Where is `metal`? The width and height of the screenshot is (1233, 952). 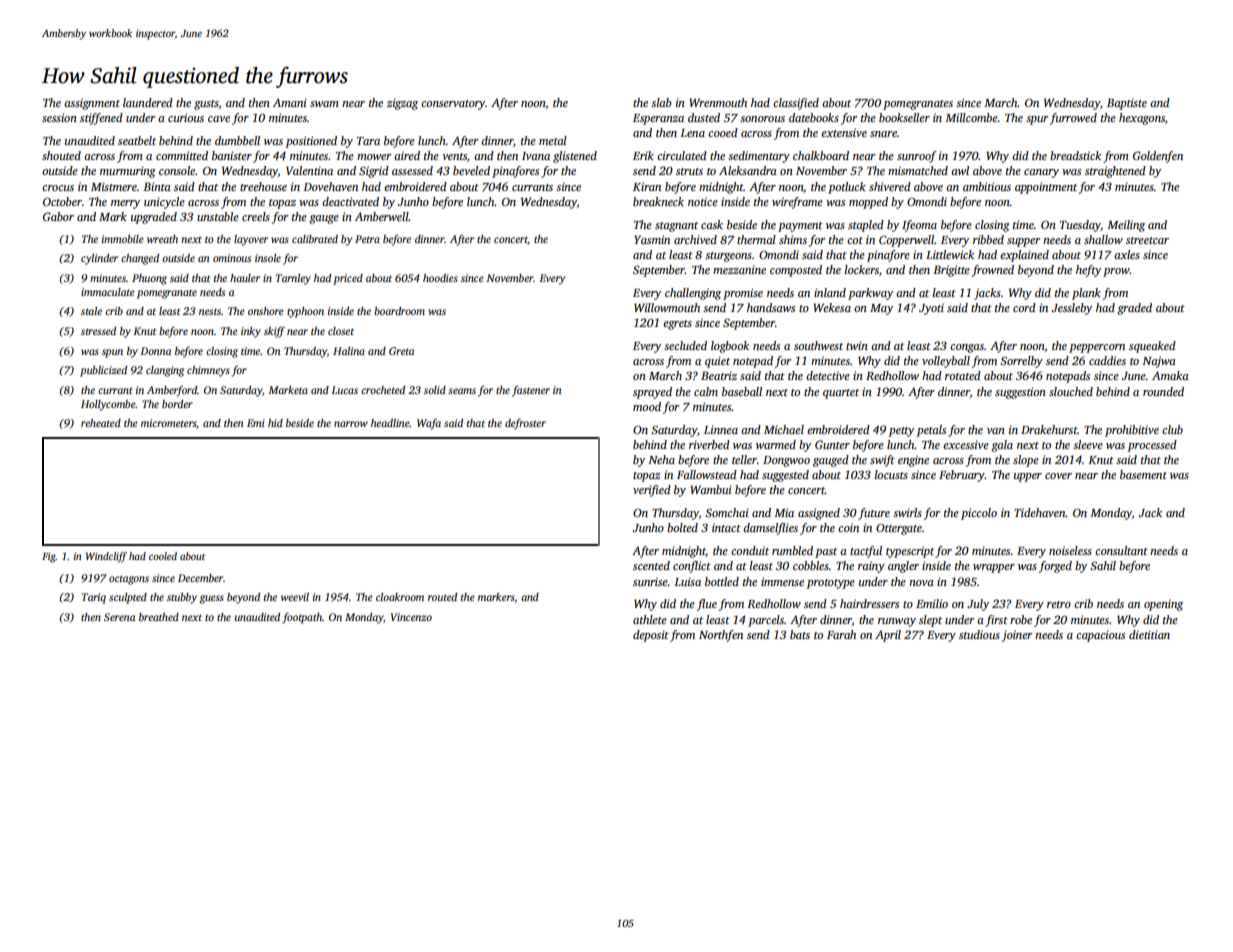
metal is located at coordinates (553, 140).
